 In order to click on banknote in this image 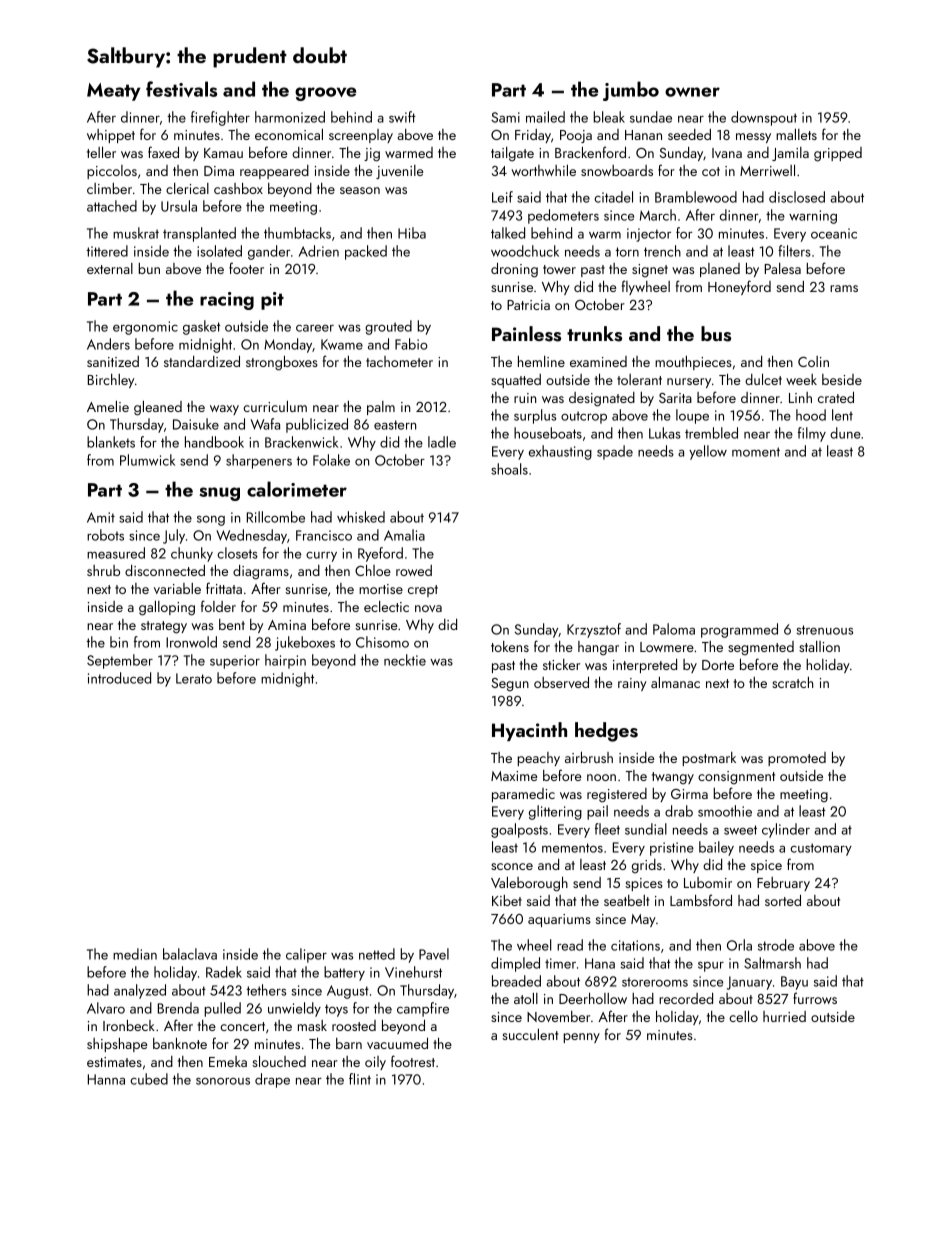, I will do `click(180, 1043)`.
